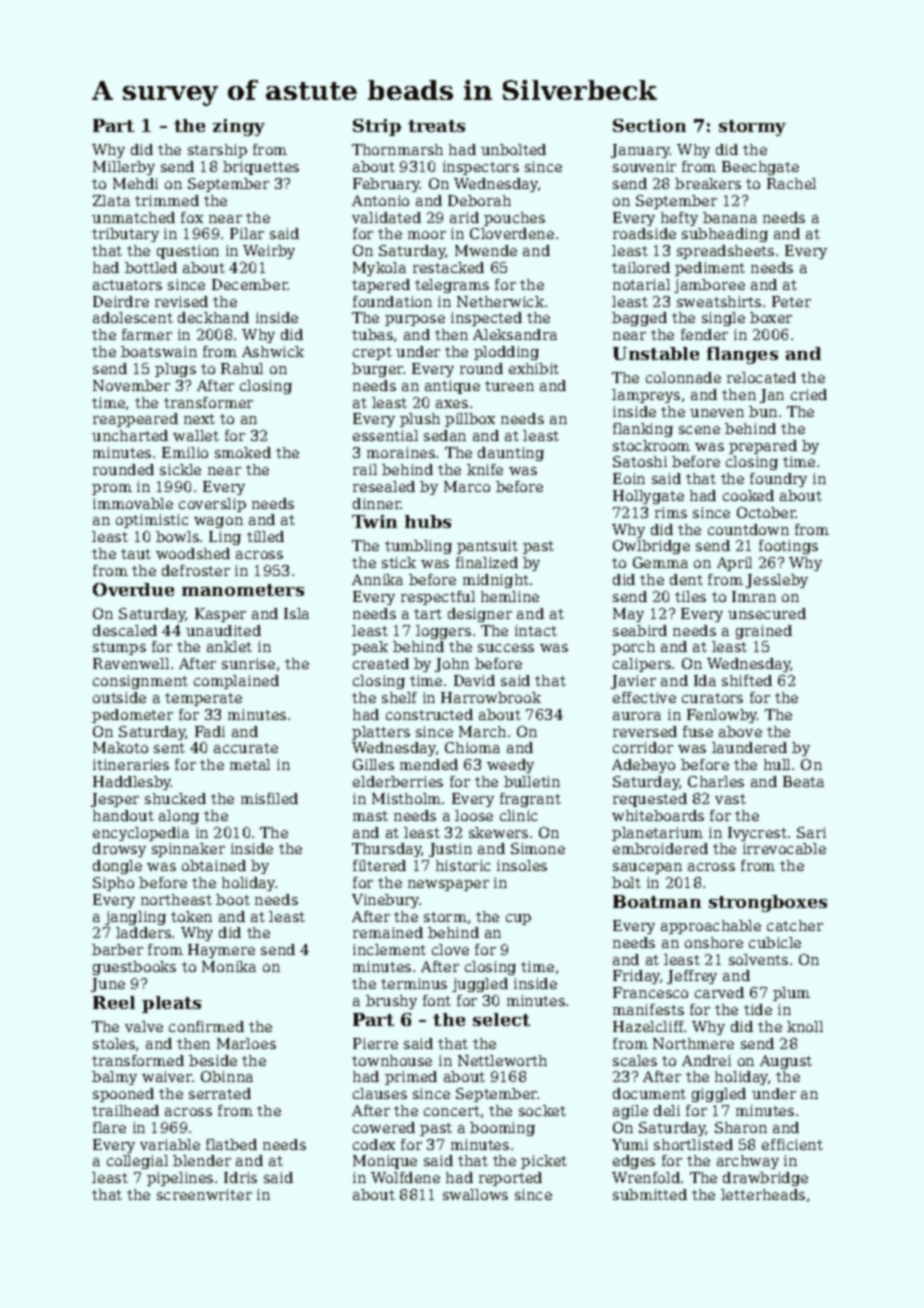 Image resolution: width=924 pixels, height=1308 pixels. I want to click on Marloes, so click(246, 1043).
